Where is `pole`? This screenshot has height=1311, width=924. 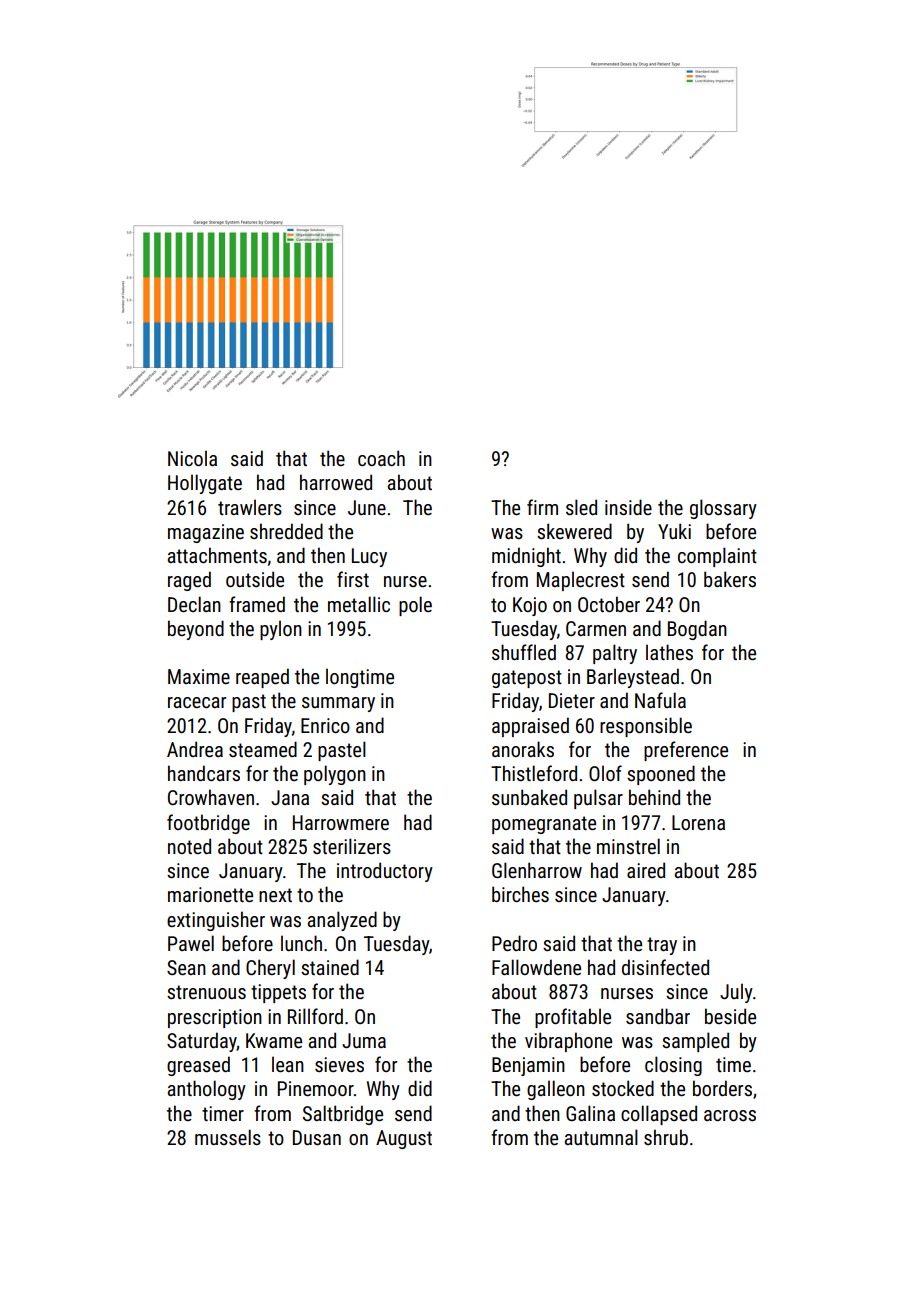 pole is located at coordinates (415, 606).
